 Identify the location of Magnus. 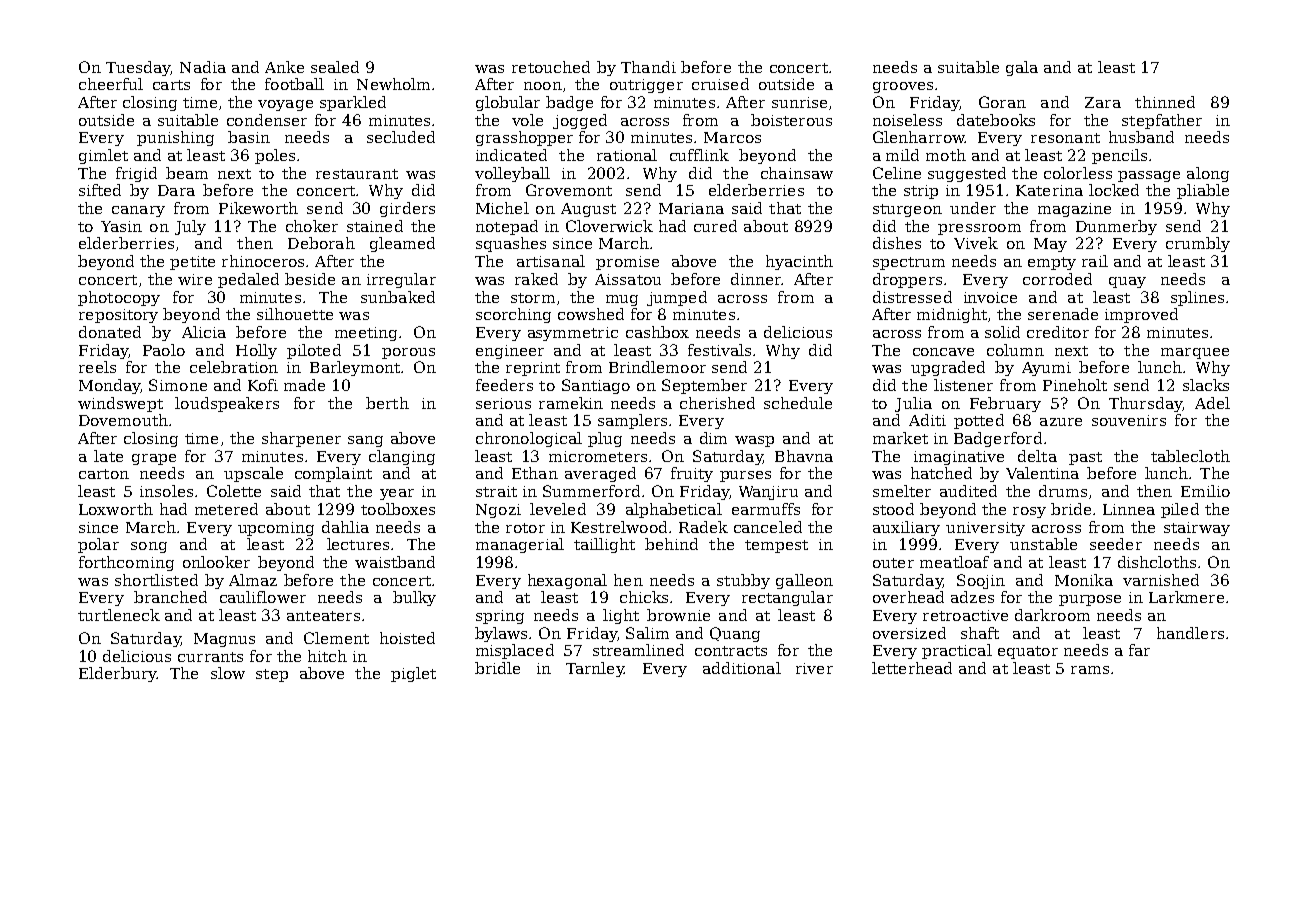
(224, 640).
